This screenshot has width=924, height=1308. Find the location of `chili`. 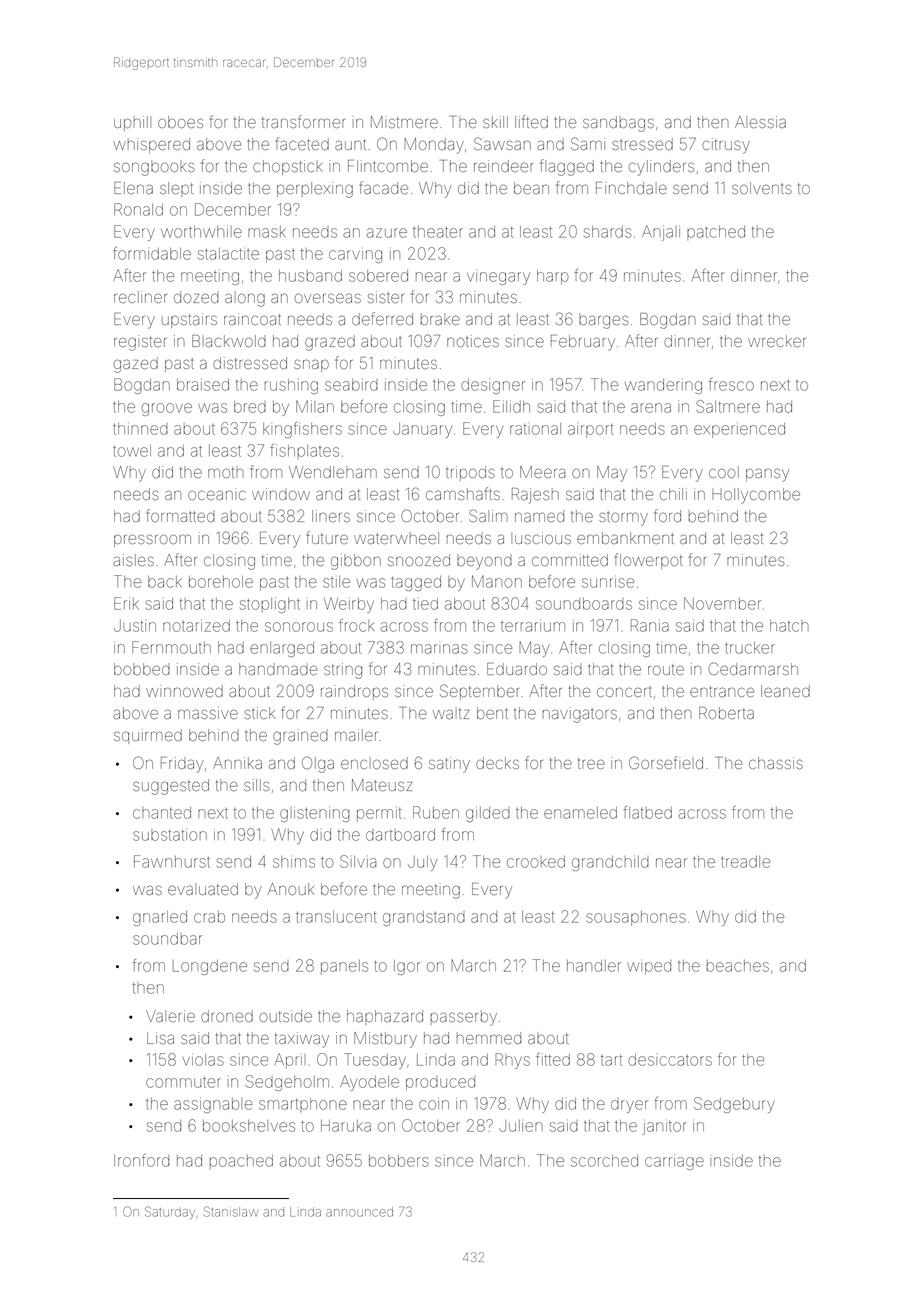

chili is located at coordinates (673, 494).
